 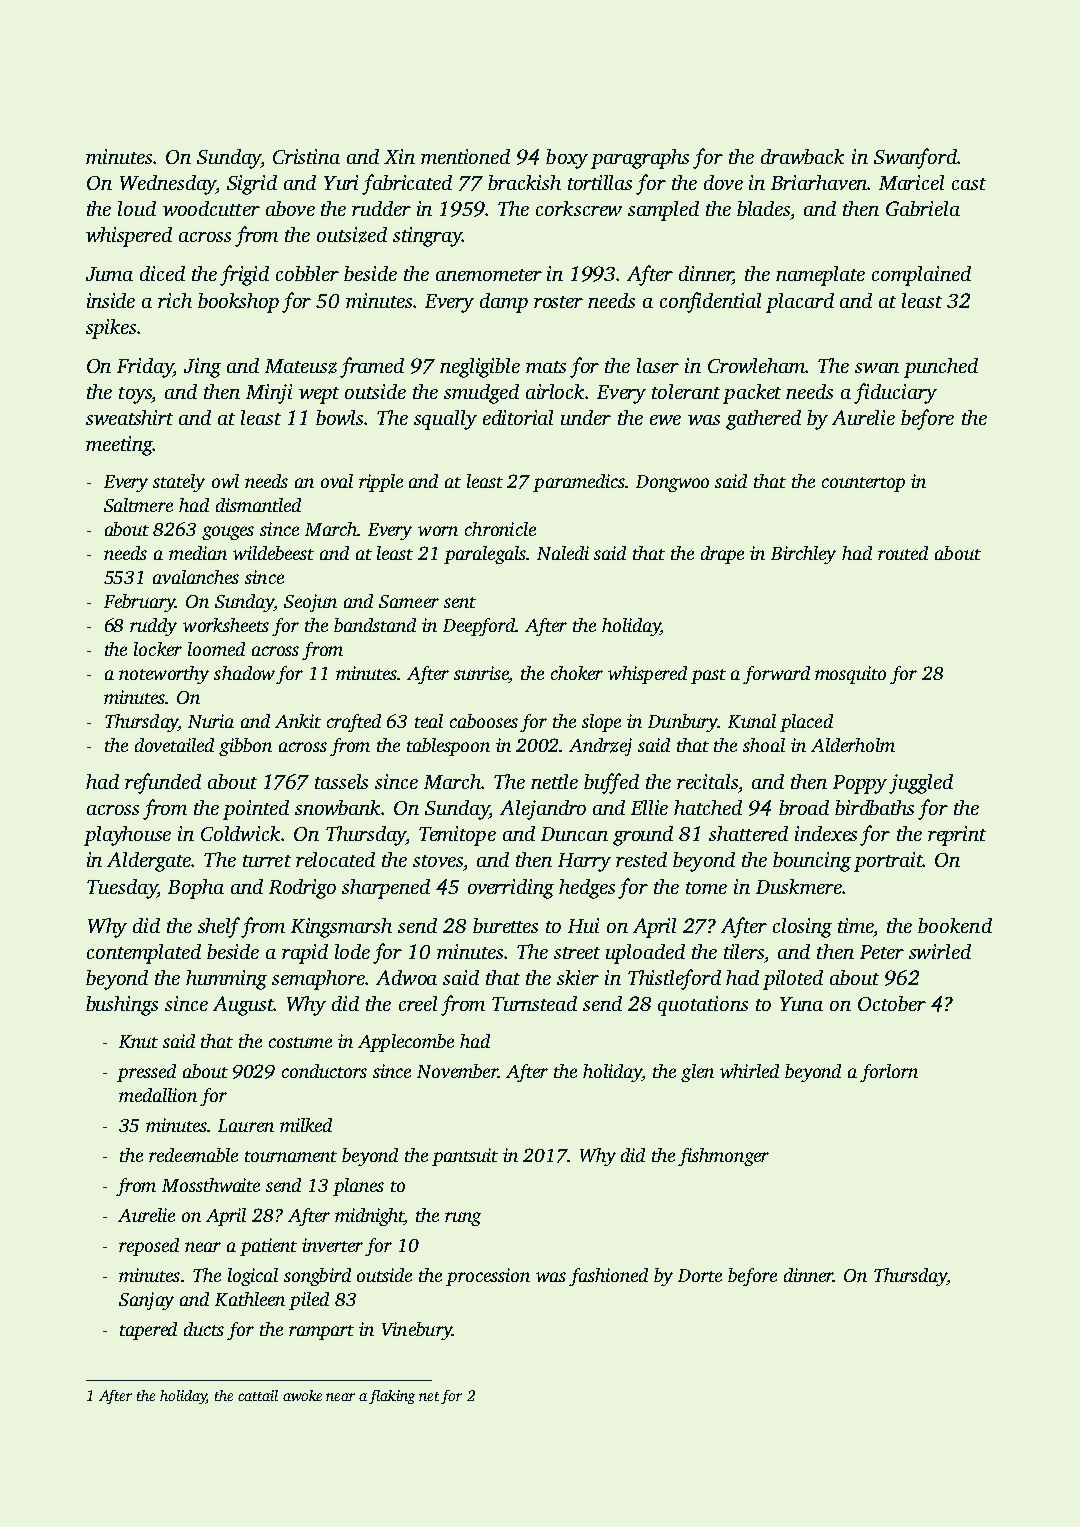 What do you see at coordinates (465, 156) in the screenshot?
I see `mentioned` at bounding box center [465, 156].
